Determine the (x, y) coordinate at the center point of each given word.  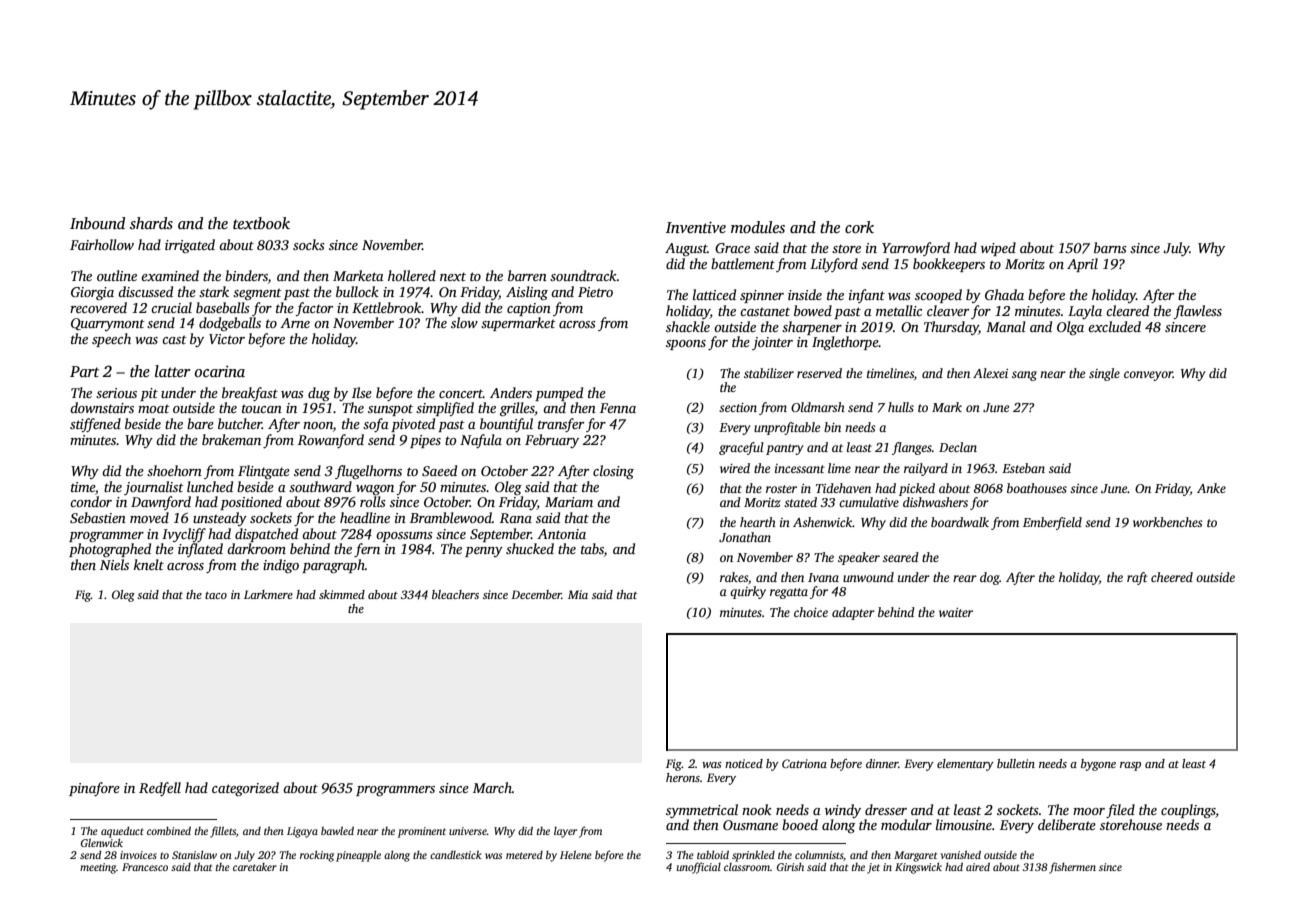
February (552, 441)
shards (151, 223)
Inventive (696, 227)
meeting (98, 868)
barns (1110, 247)
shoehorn (174, 470)
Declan (958, 447)
